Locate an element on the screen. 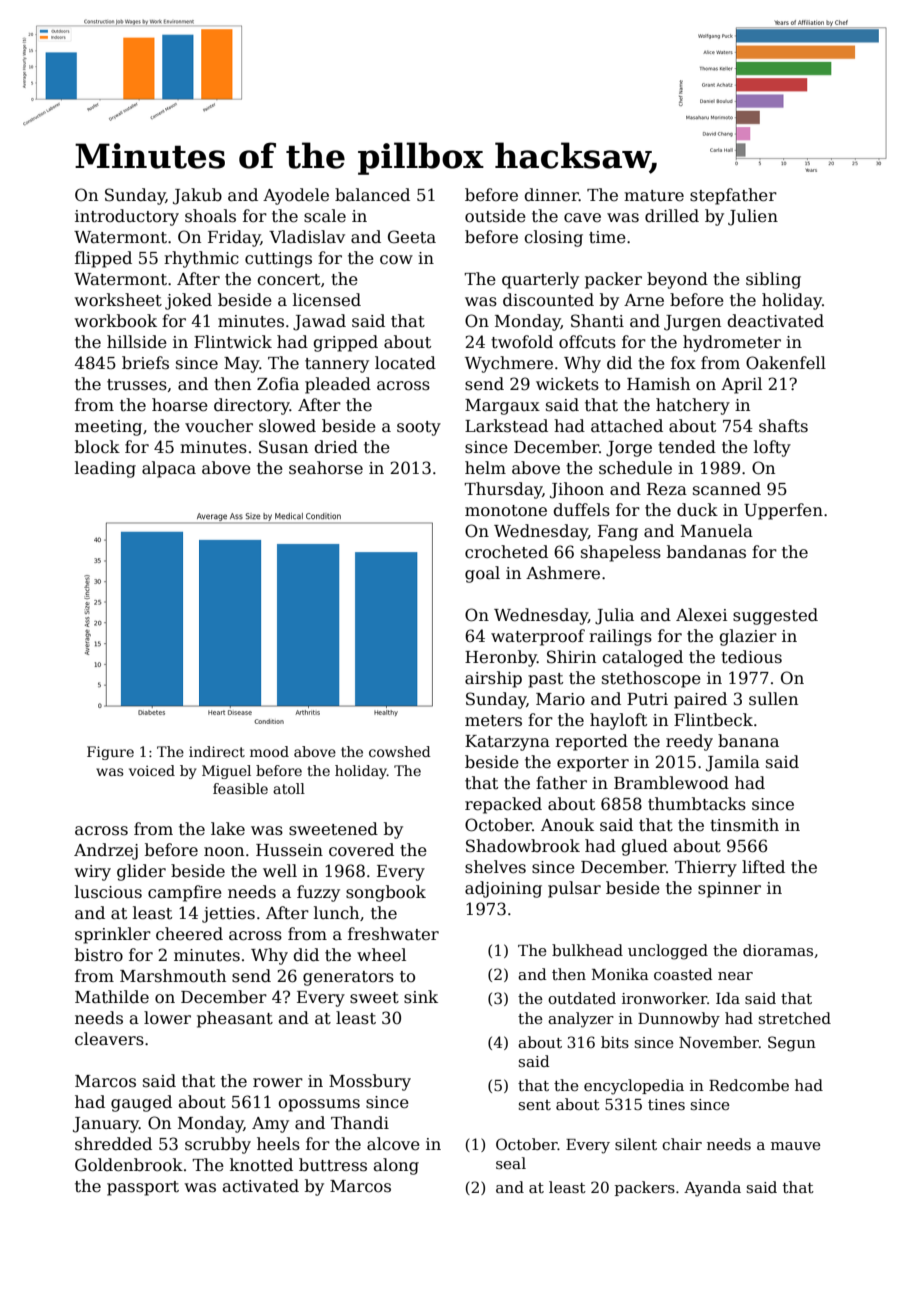 The height and width of the screenshot is (1316, 908). dried is located at coordinates (336, 447).
